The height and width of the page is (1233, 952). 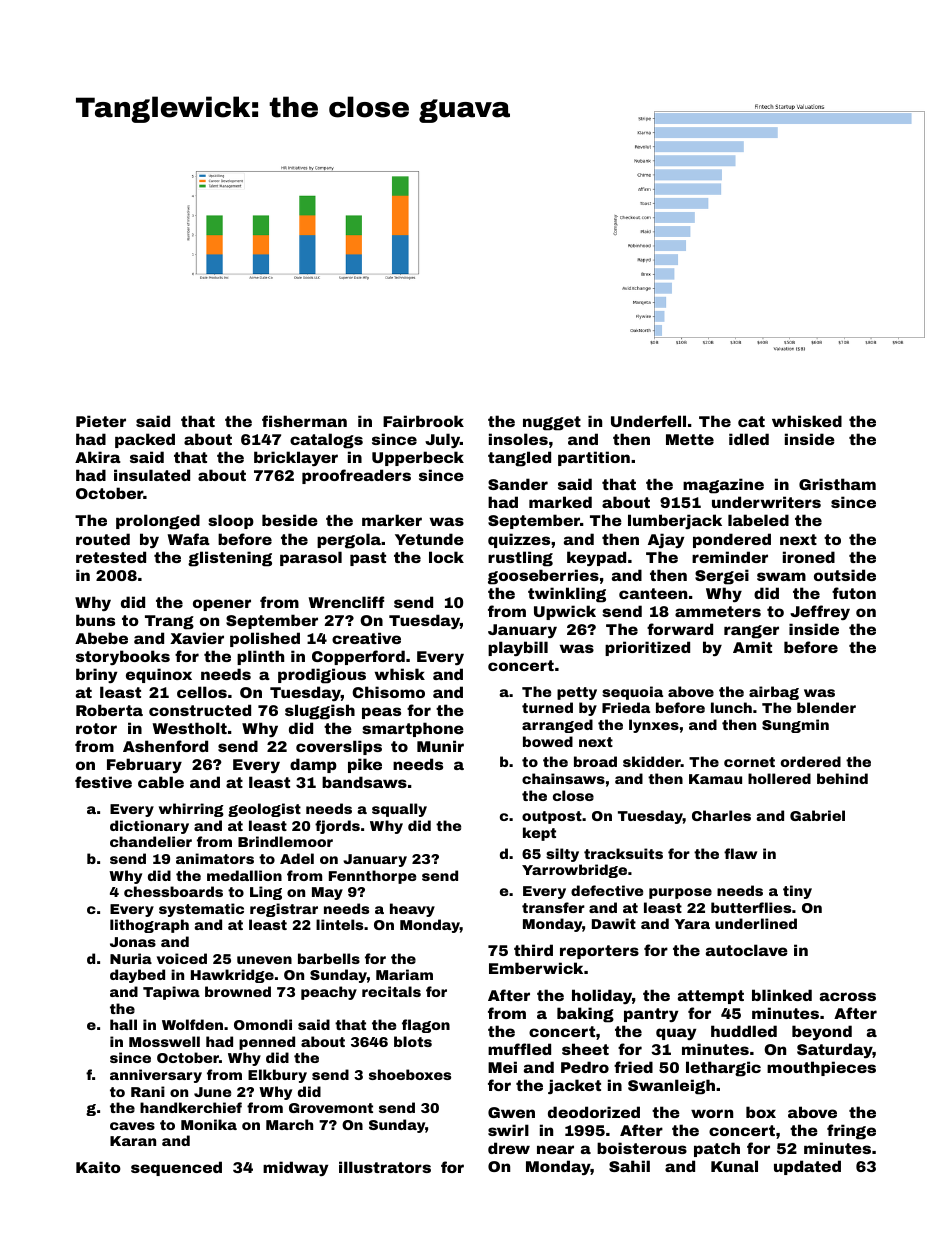 What do you see at coordinates (809, 557) in the page?
I see `ironed` at bounding box center [809, 557].
